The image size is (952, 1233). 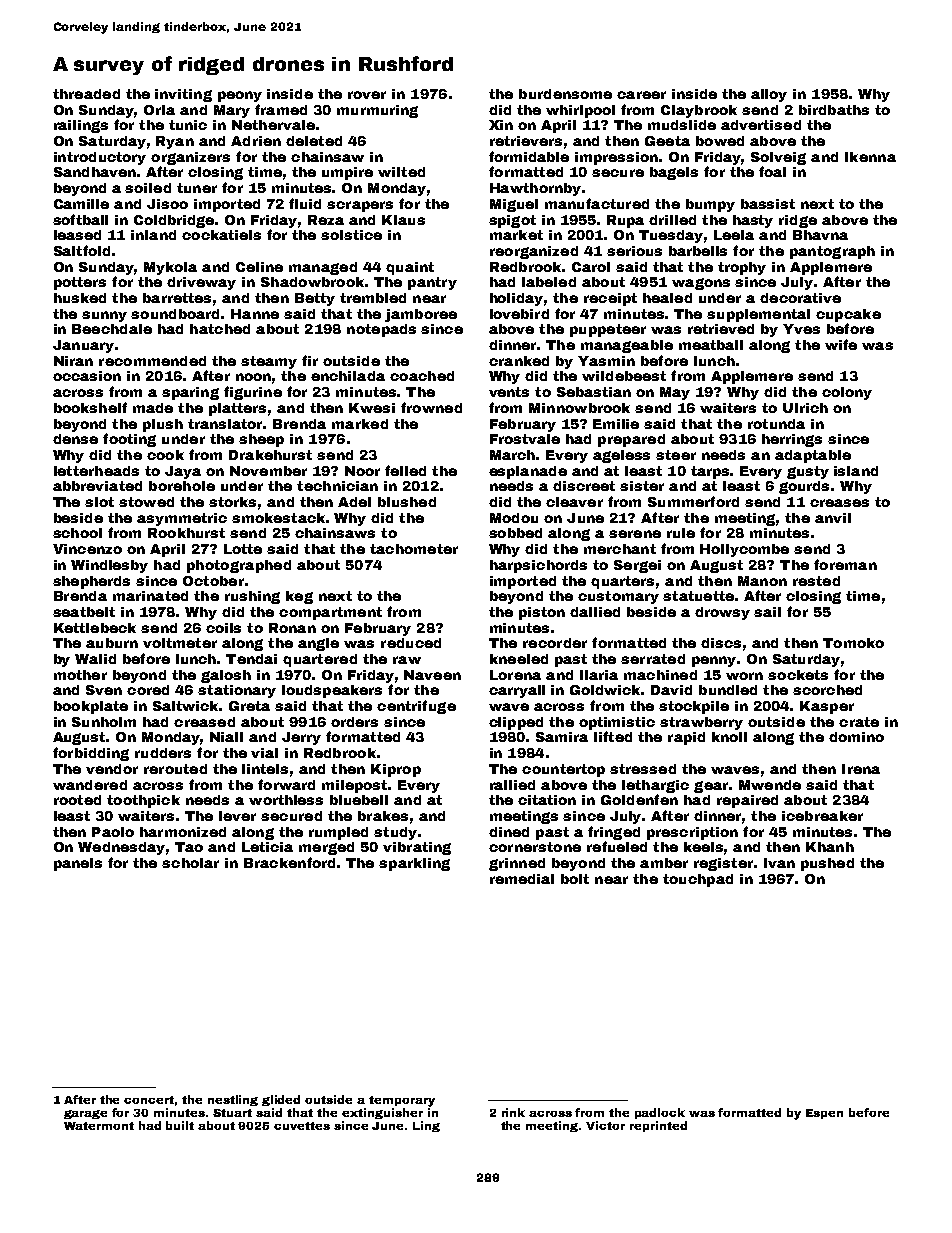 What do you see at coordinates (91, 707) in the document?
I see `bookplate` at bounding box center [91, 707].
